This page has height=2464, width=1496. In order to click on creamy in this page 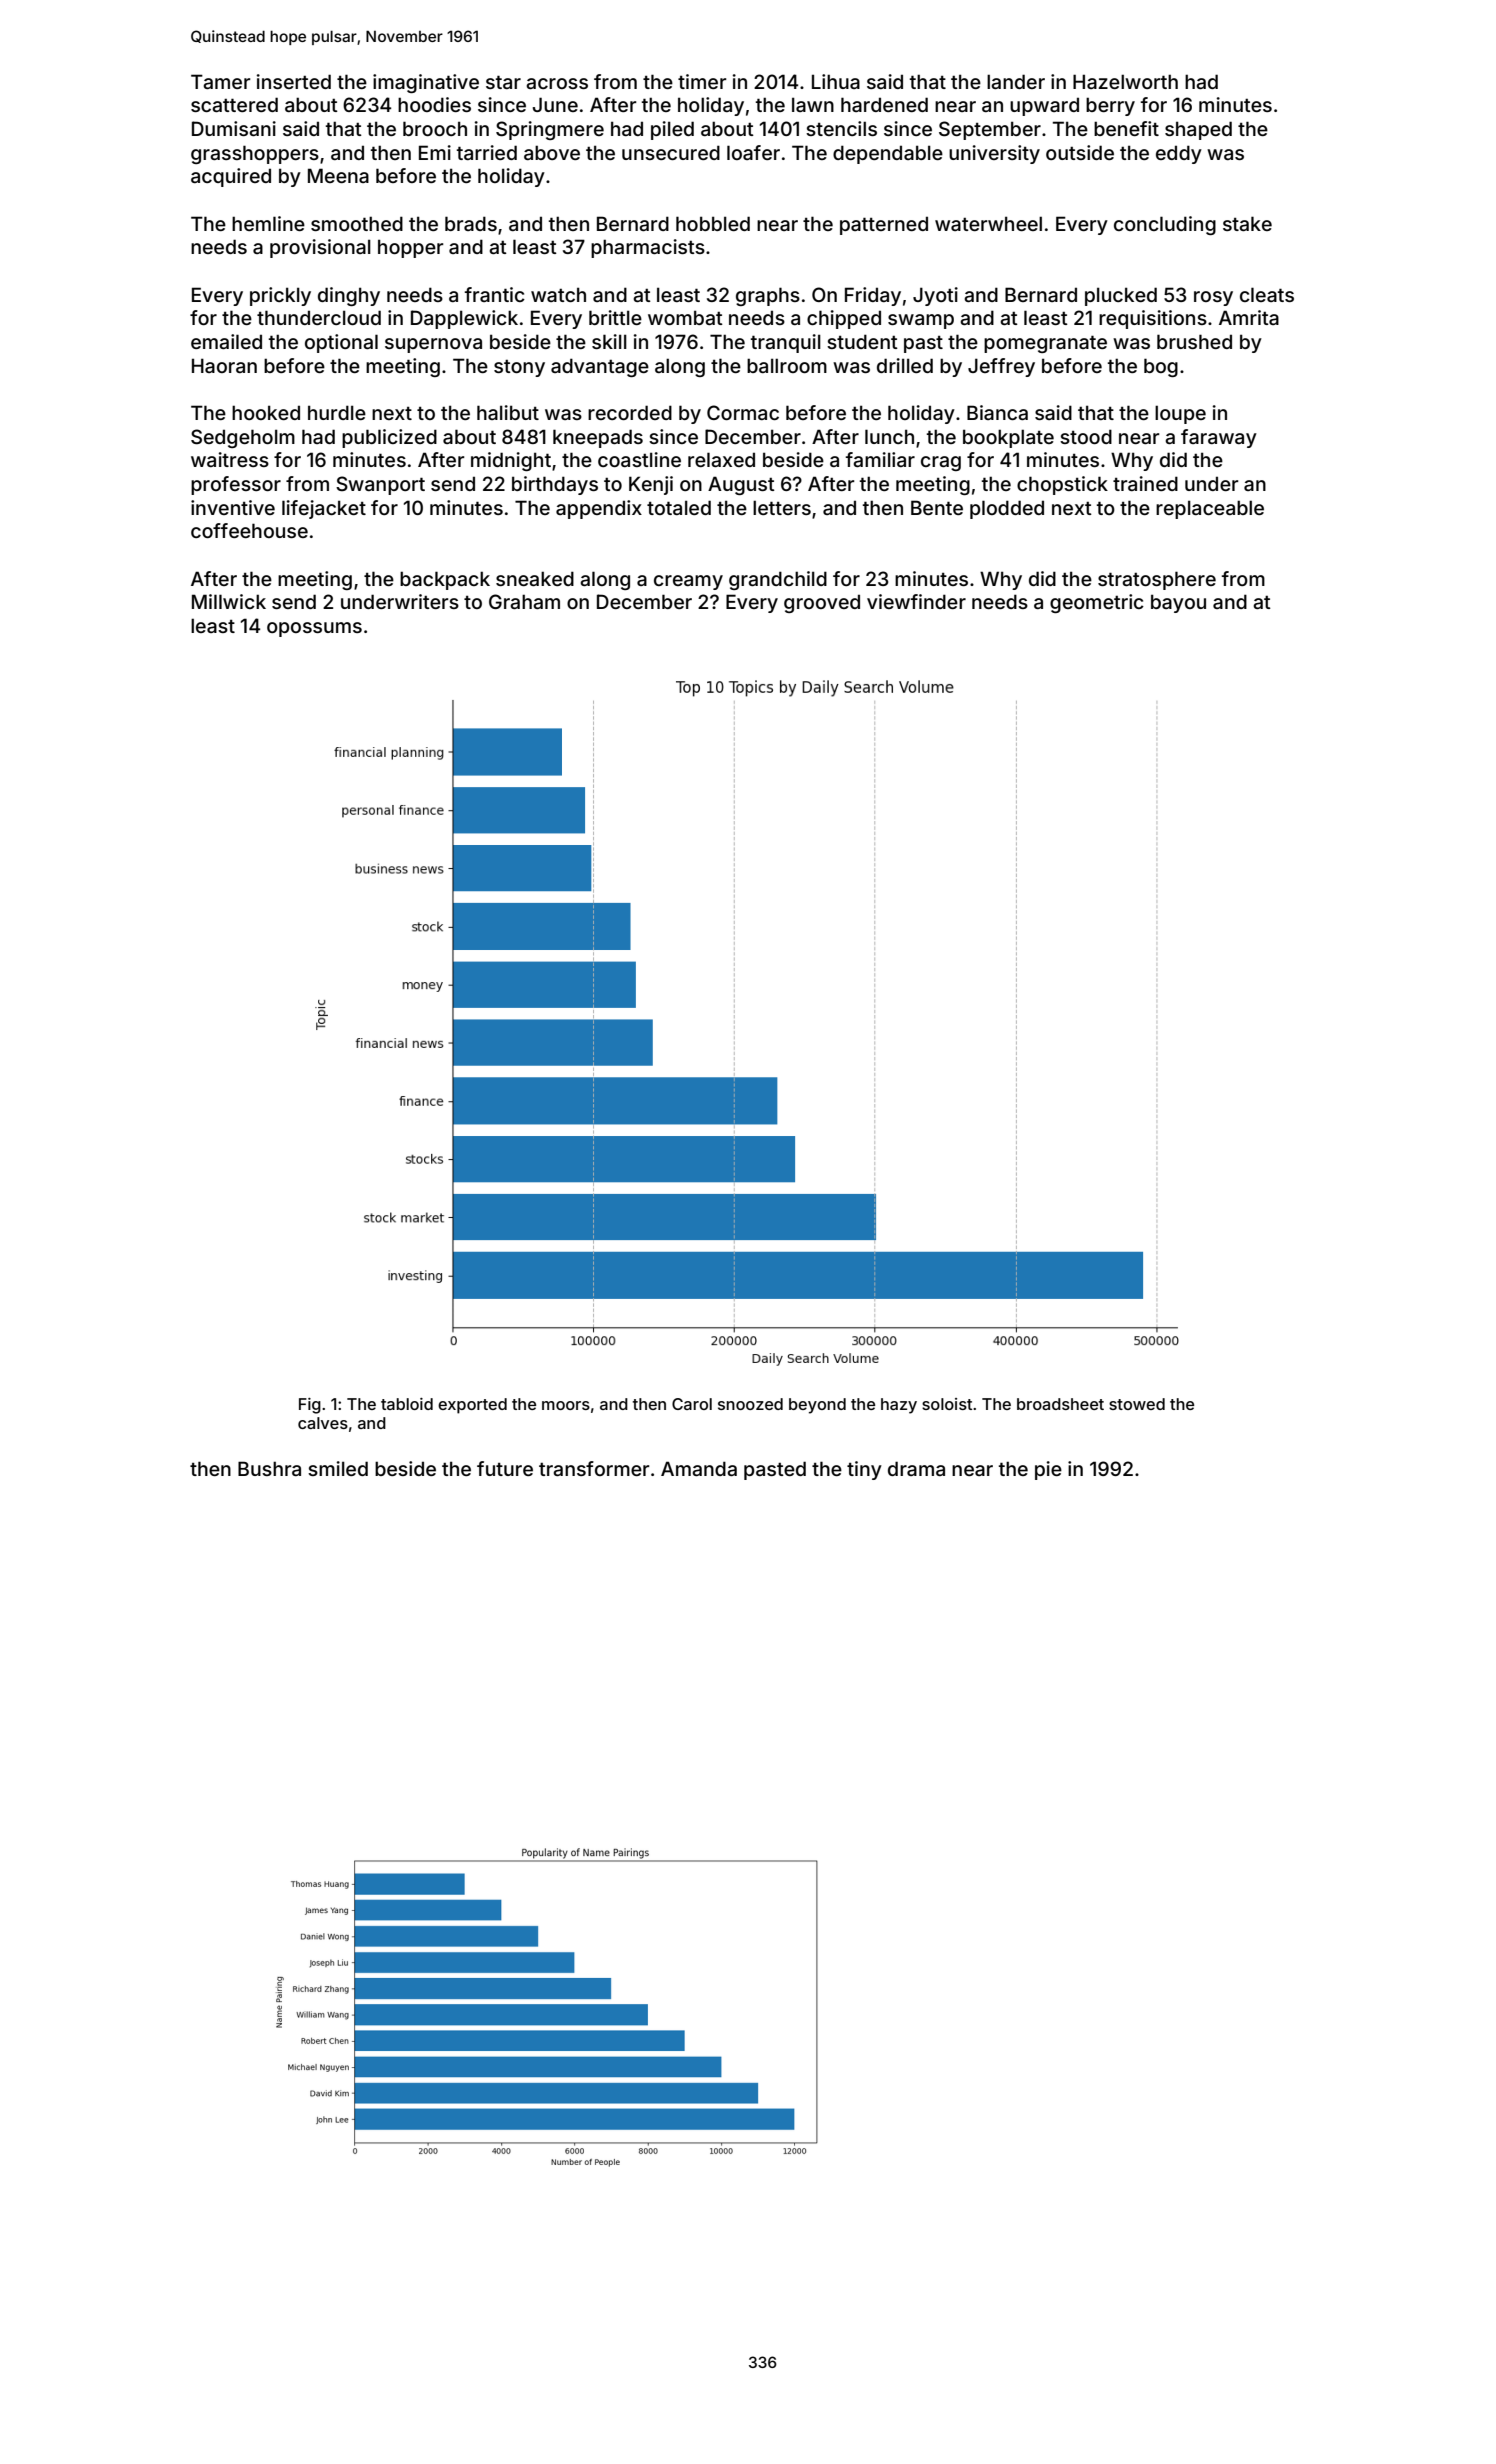, I will do `click(688, 582)`.
